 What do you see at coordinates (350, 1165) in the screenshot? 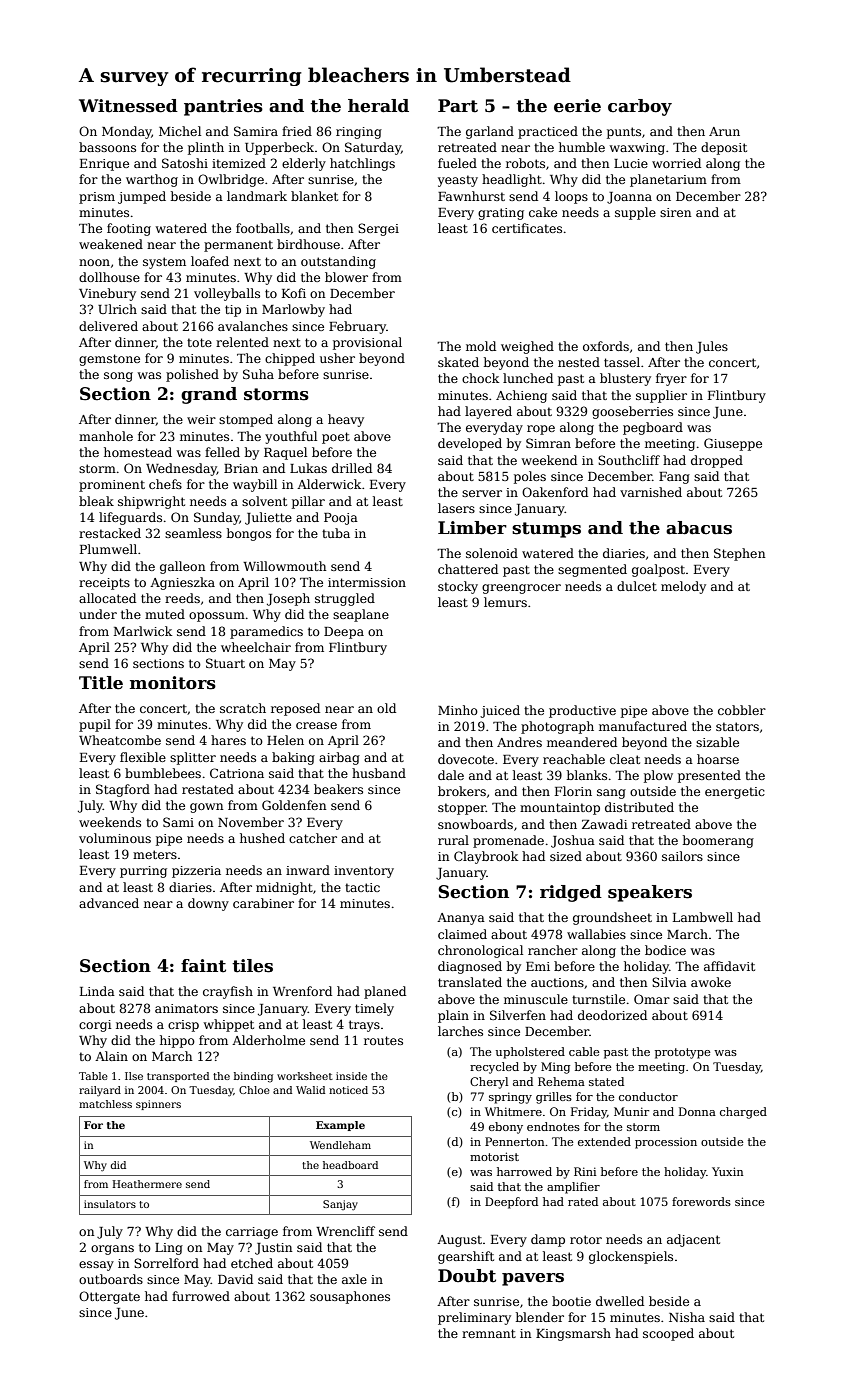
I see `headboard` at bounding box center [350, 1165].
